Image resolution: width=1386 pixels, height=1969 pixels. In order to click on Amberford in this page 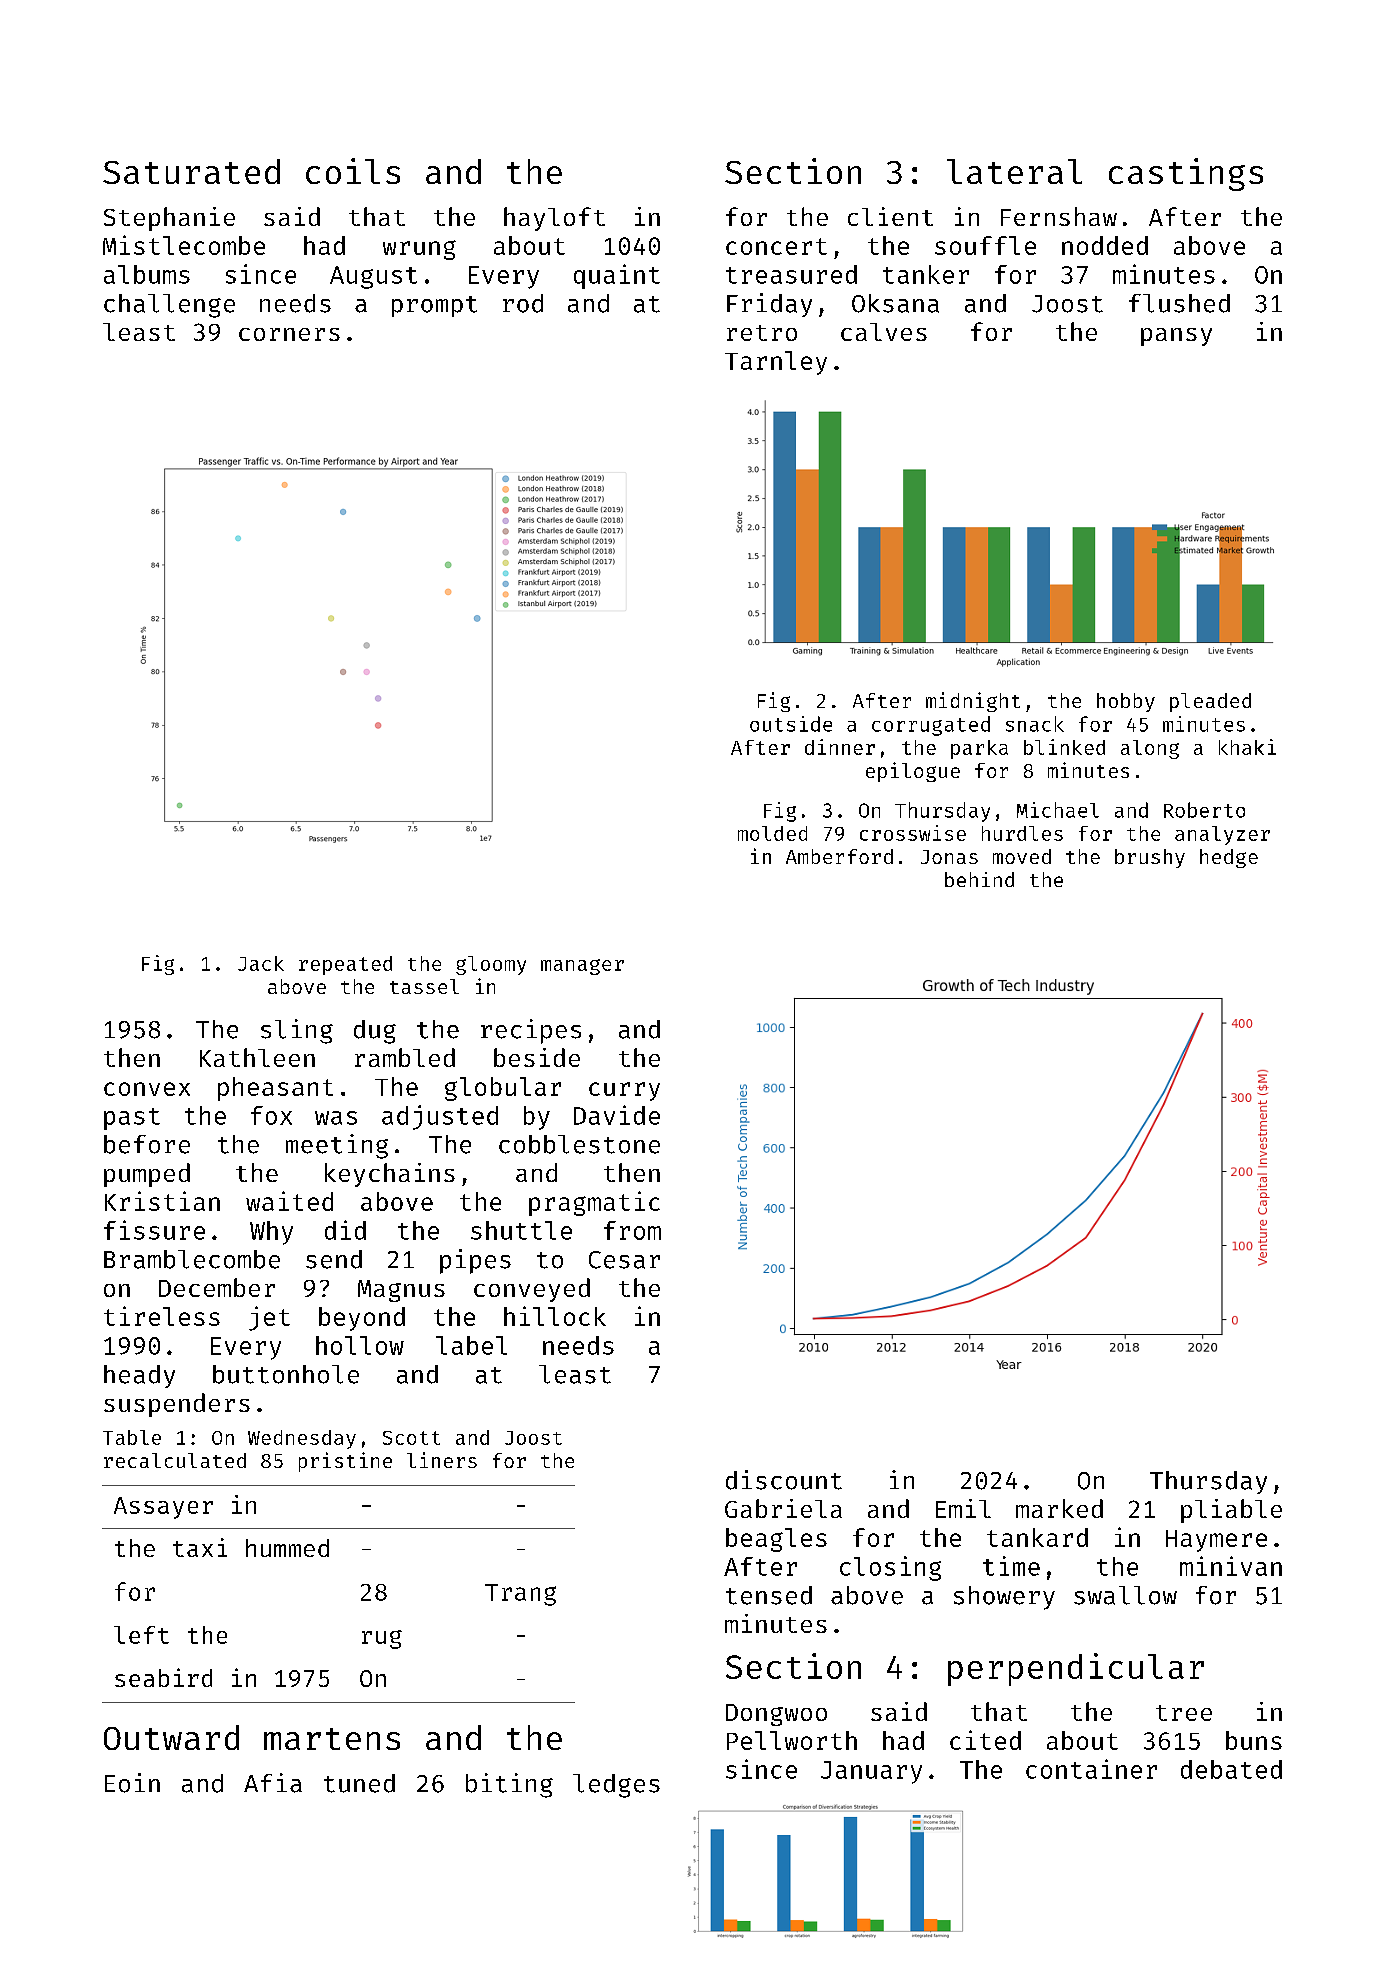, I will do `click(839, 856)`.
